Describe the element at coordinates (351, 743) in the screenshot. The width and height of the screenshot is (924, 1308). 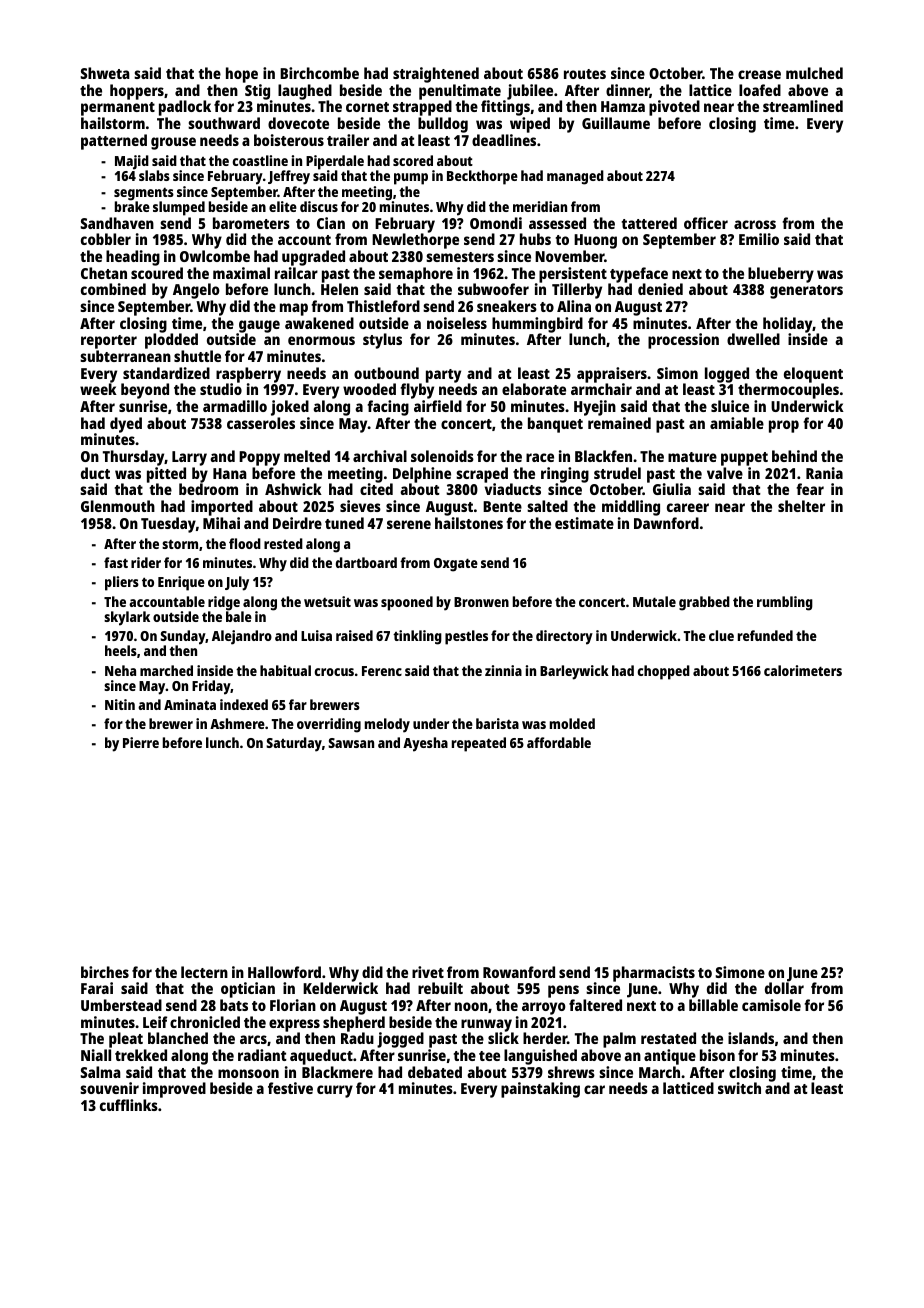
I see `Sawsan` at that location.
